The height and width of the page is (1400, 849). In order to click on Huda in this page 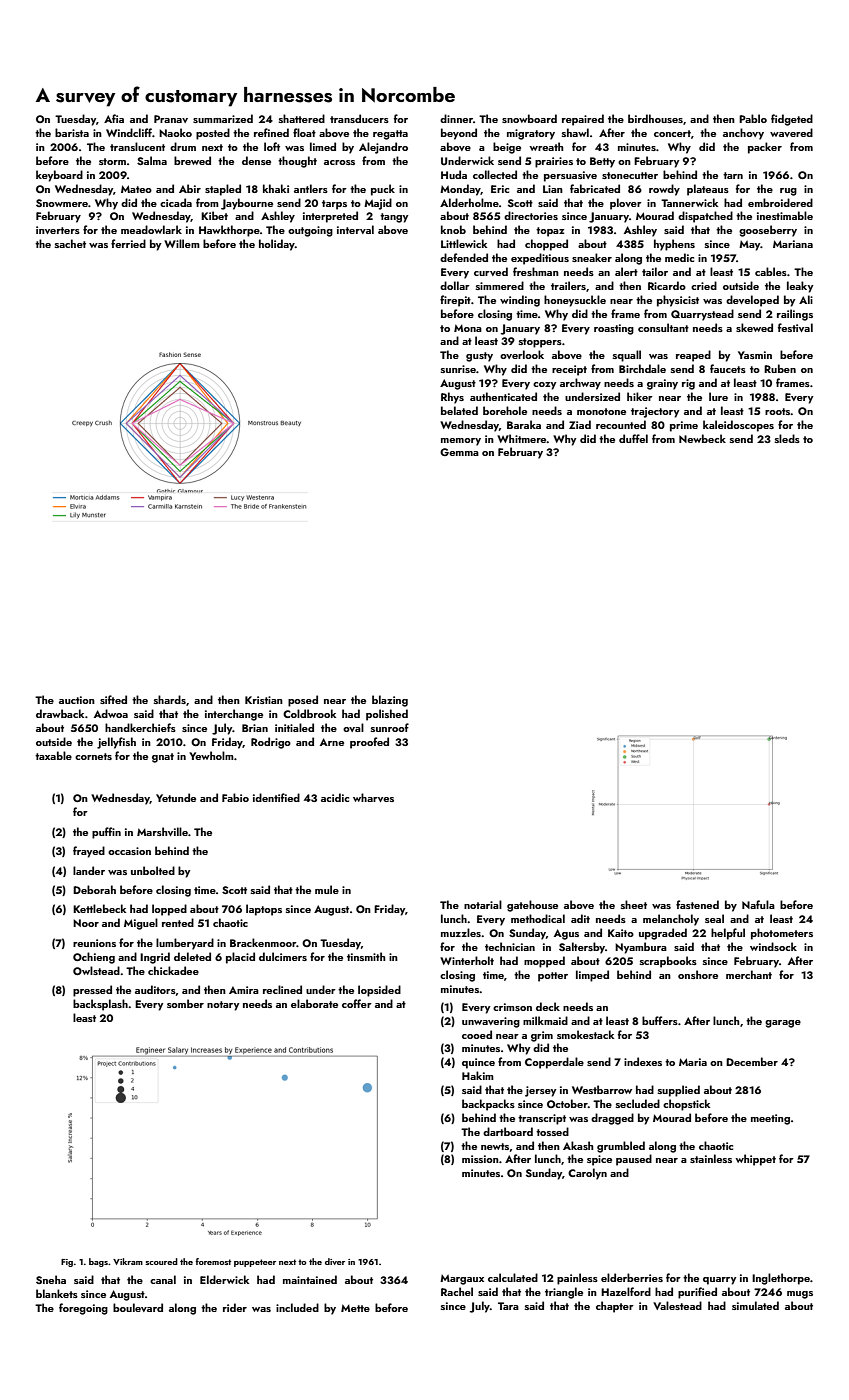, I will do `click(454, 174)`.
